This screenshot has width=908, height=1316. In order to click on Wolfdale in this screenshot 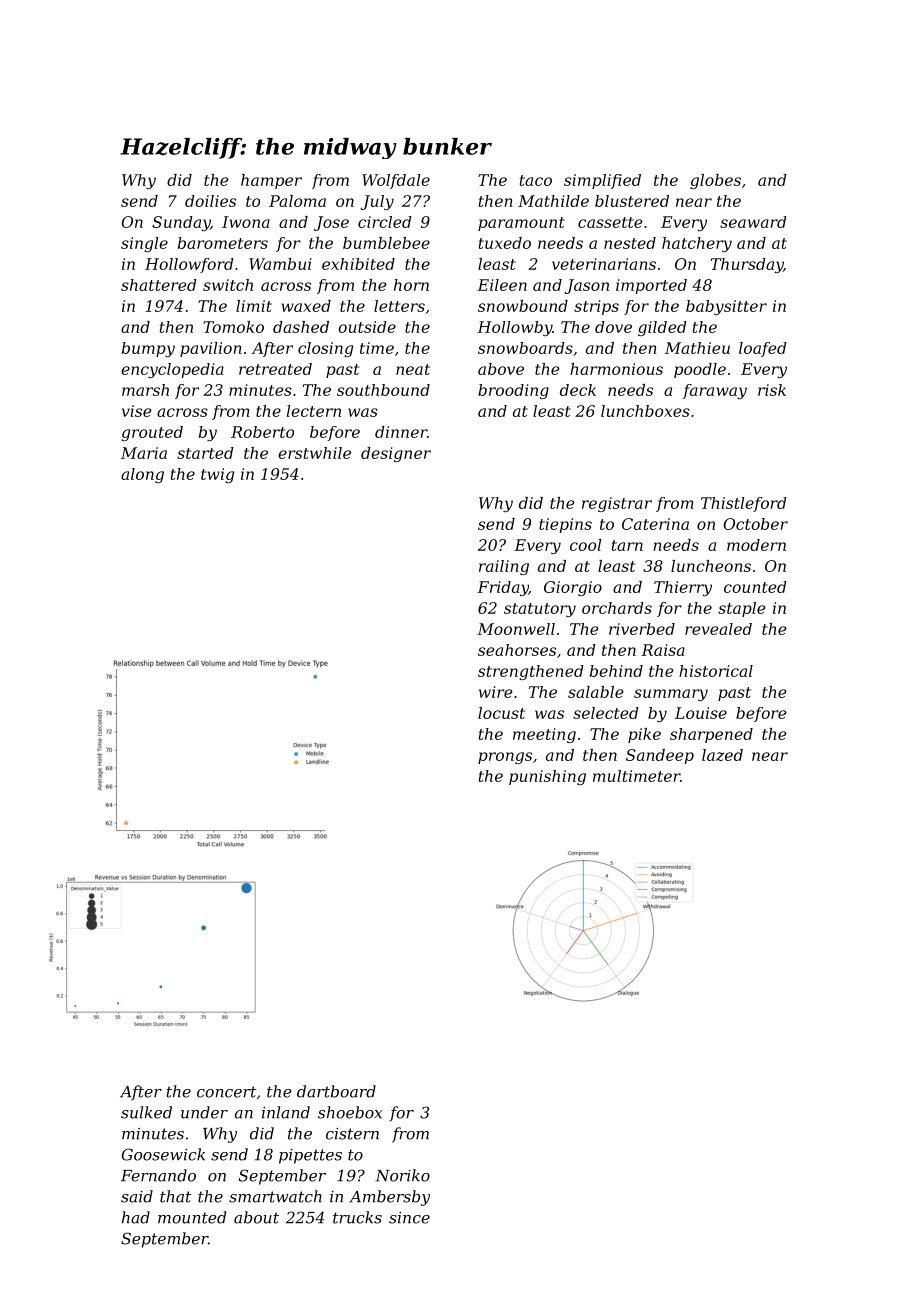, I will do `click(396, 181)`.
